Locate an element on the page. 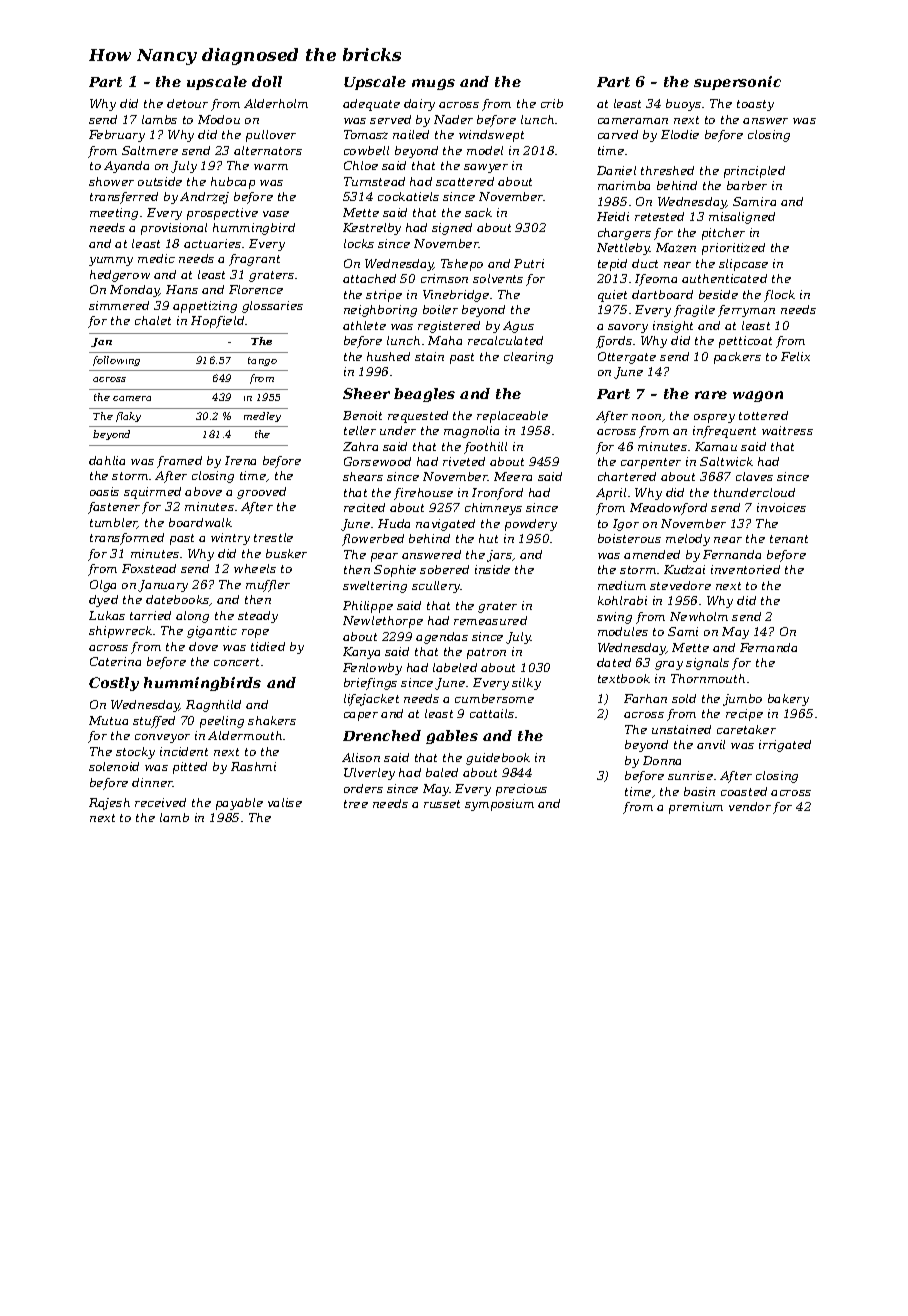 The image size is (908, 1316). recited is located at coordinates (364, 507).
